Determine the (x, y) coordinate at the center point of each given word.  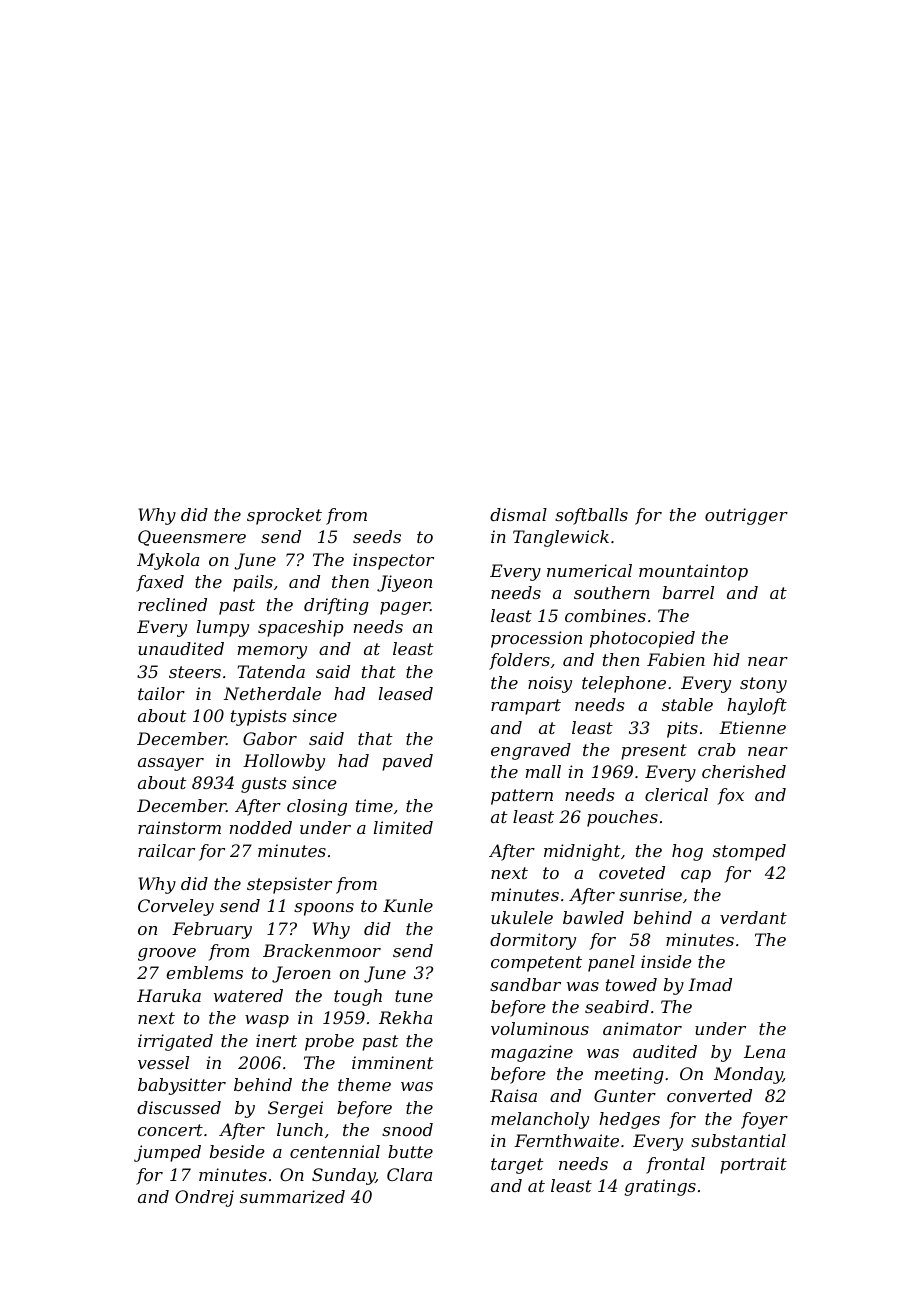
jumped (167, 1153)
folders (519, 661)
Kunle (408, 905)
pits (682, 729)
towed (631, 984)
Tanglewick (561, 538)
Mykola (168, 561)
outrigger (746, 516)
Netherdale (272, 693)
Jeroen (301, 974)
